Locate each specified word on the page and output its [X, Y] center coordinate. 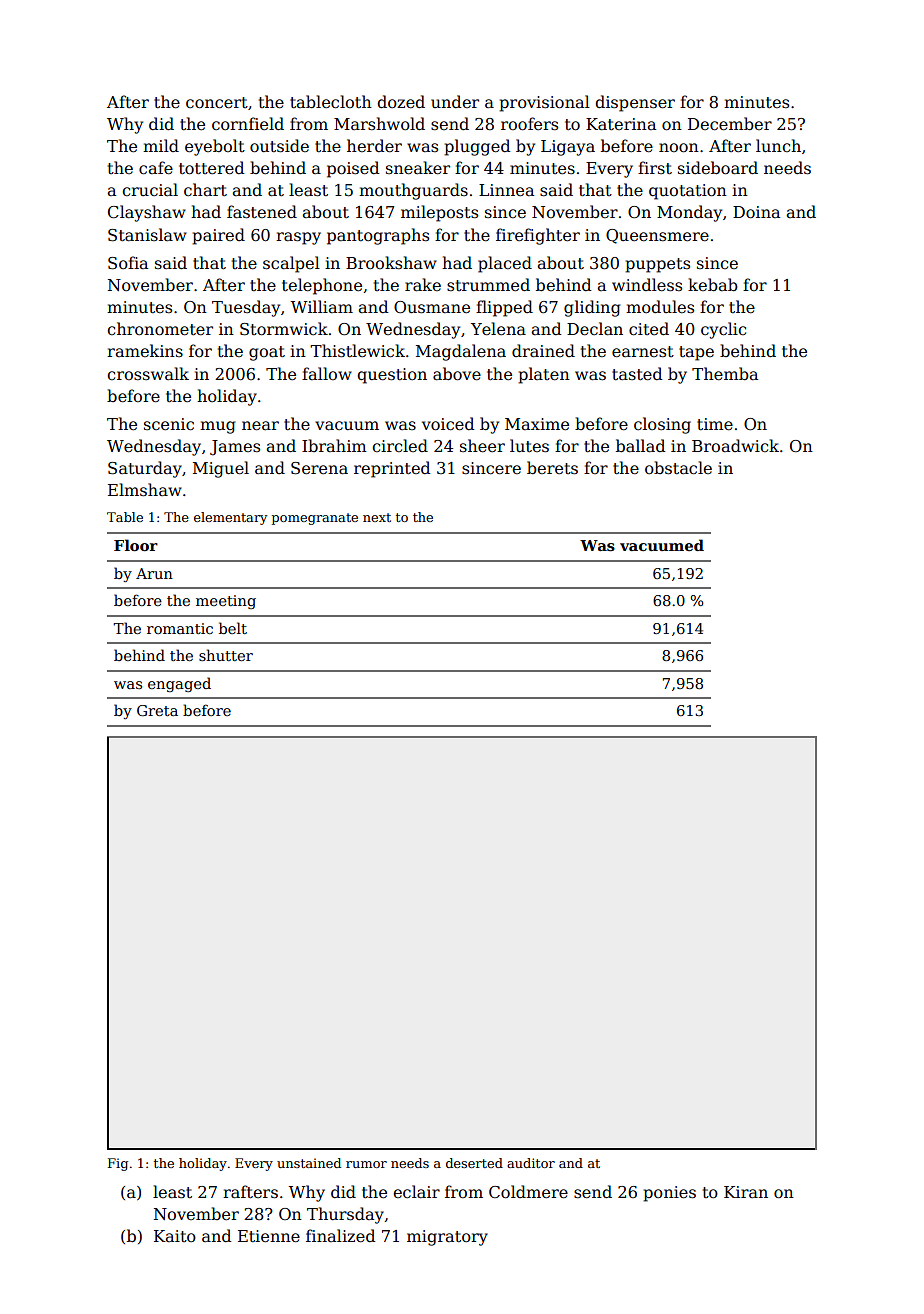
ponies [669, 1194]
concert [217, 103]
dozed [401, 102]
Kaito [175, 1236]
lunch [778, 145]
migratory [447, 1238]
